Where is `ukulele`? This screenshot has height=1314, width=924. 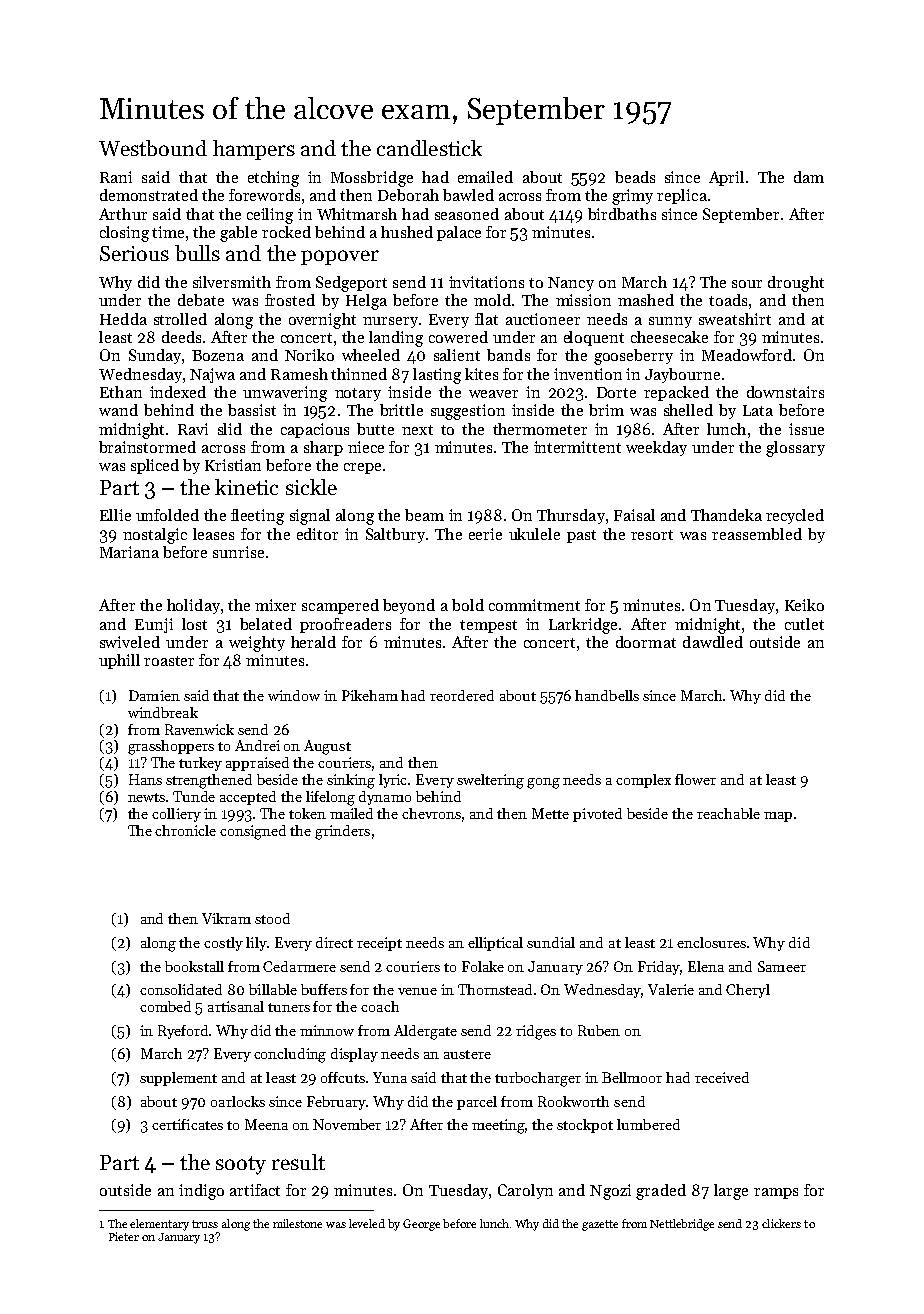 ukulele is located at coordinates (534, 534).
